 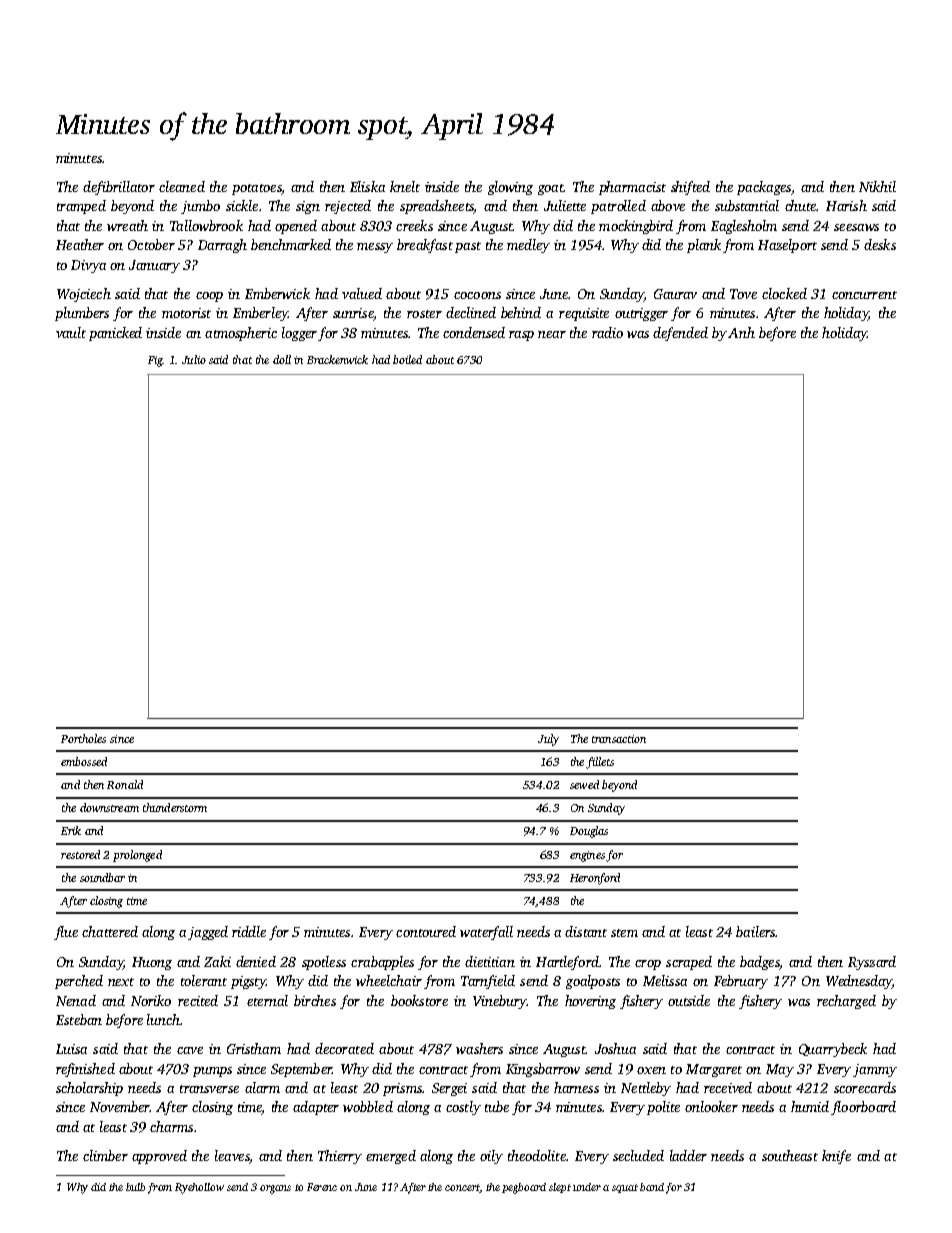 I want to click on Heather, so click(x=80, y=244).
